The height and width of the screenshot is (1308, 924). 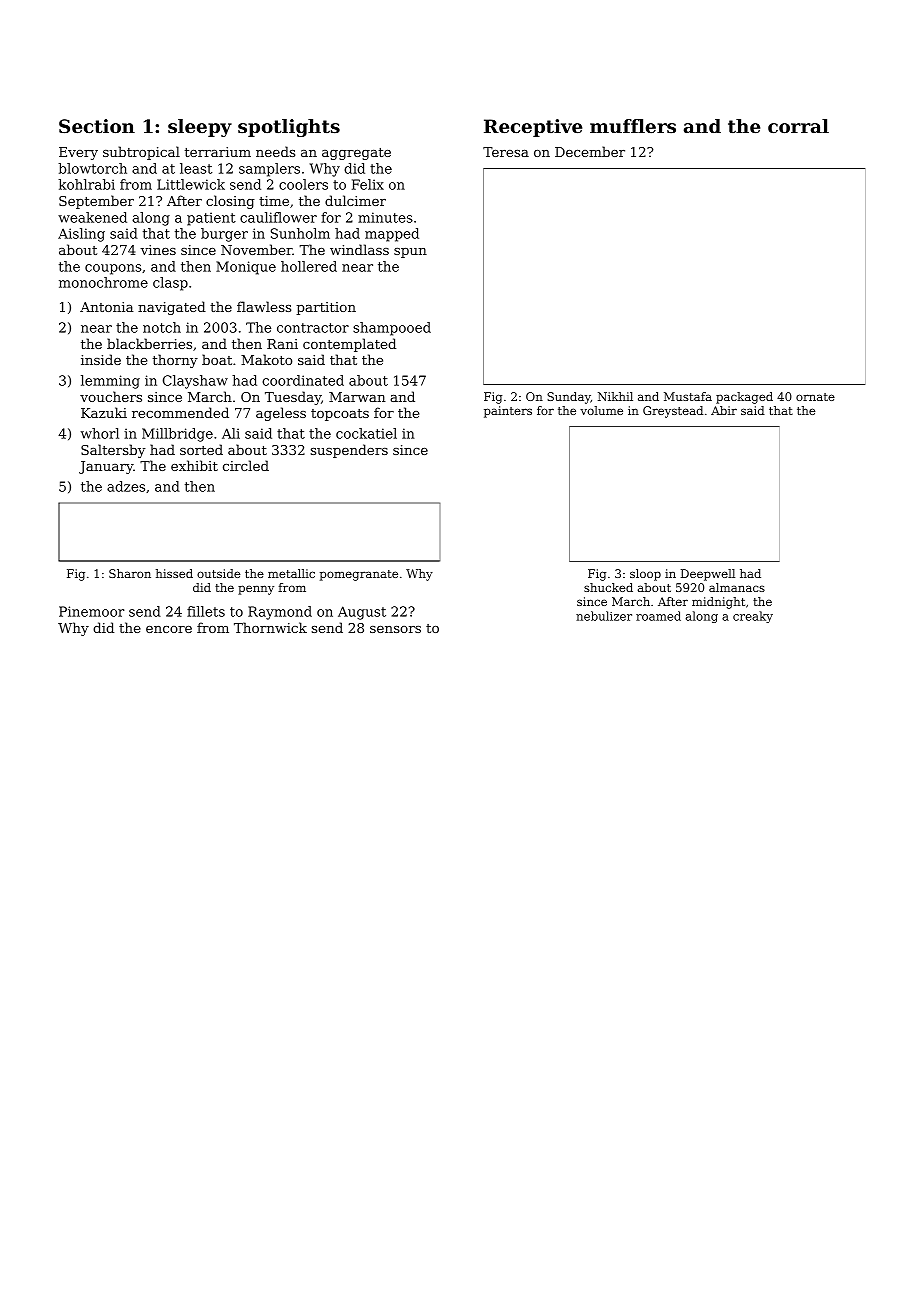 I want to click on needs, so click(x=275, y=151).
